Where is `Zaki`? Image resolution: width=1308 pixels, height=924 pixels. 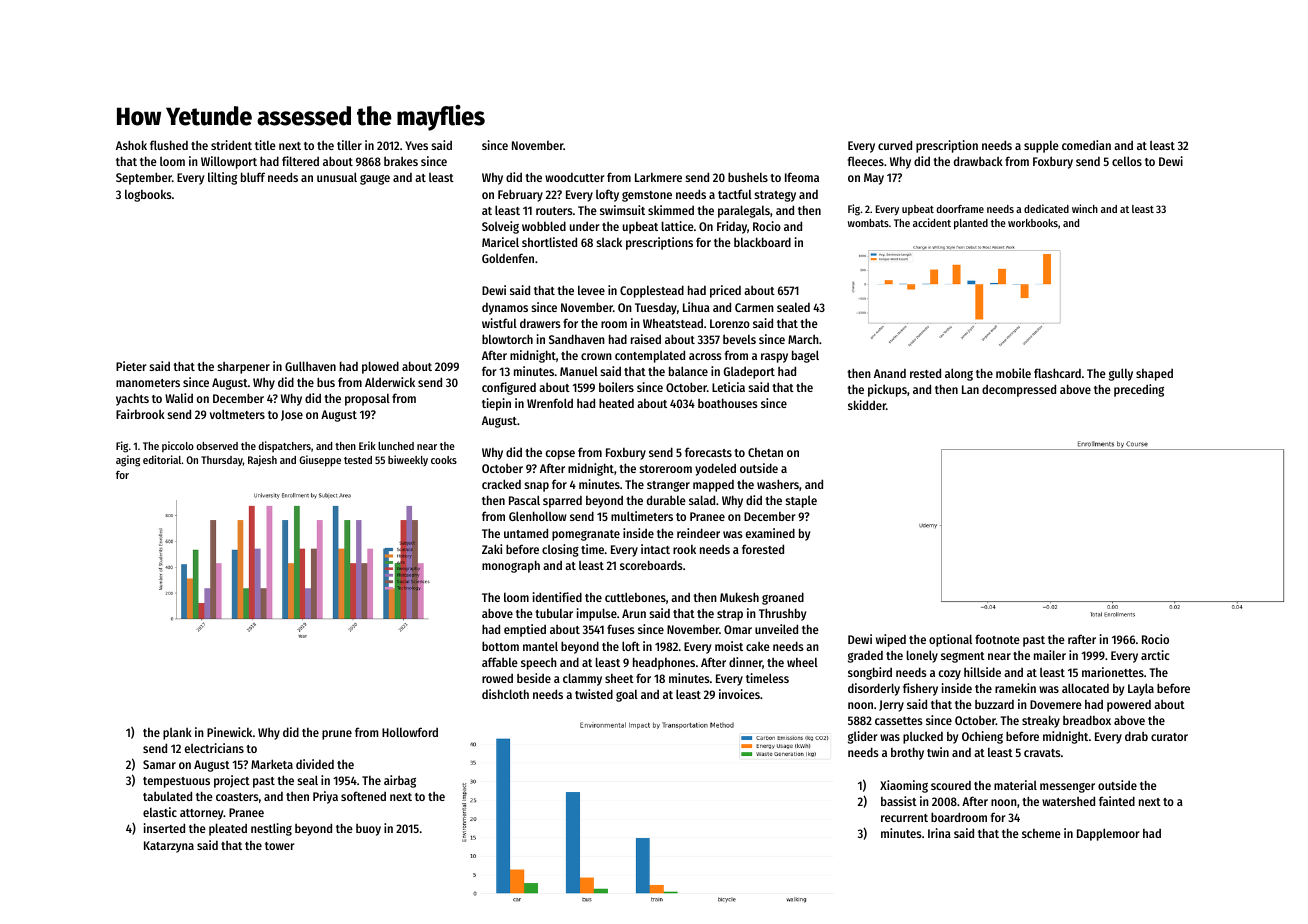
Zaki is located at coordinates (492, 549).
